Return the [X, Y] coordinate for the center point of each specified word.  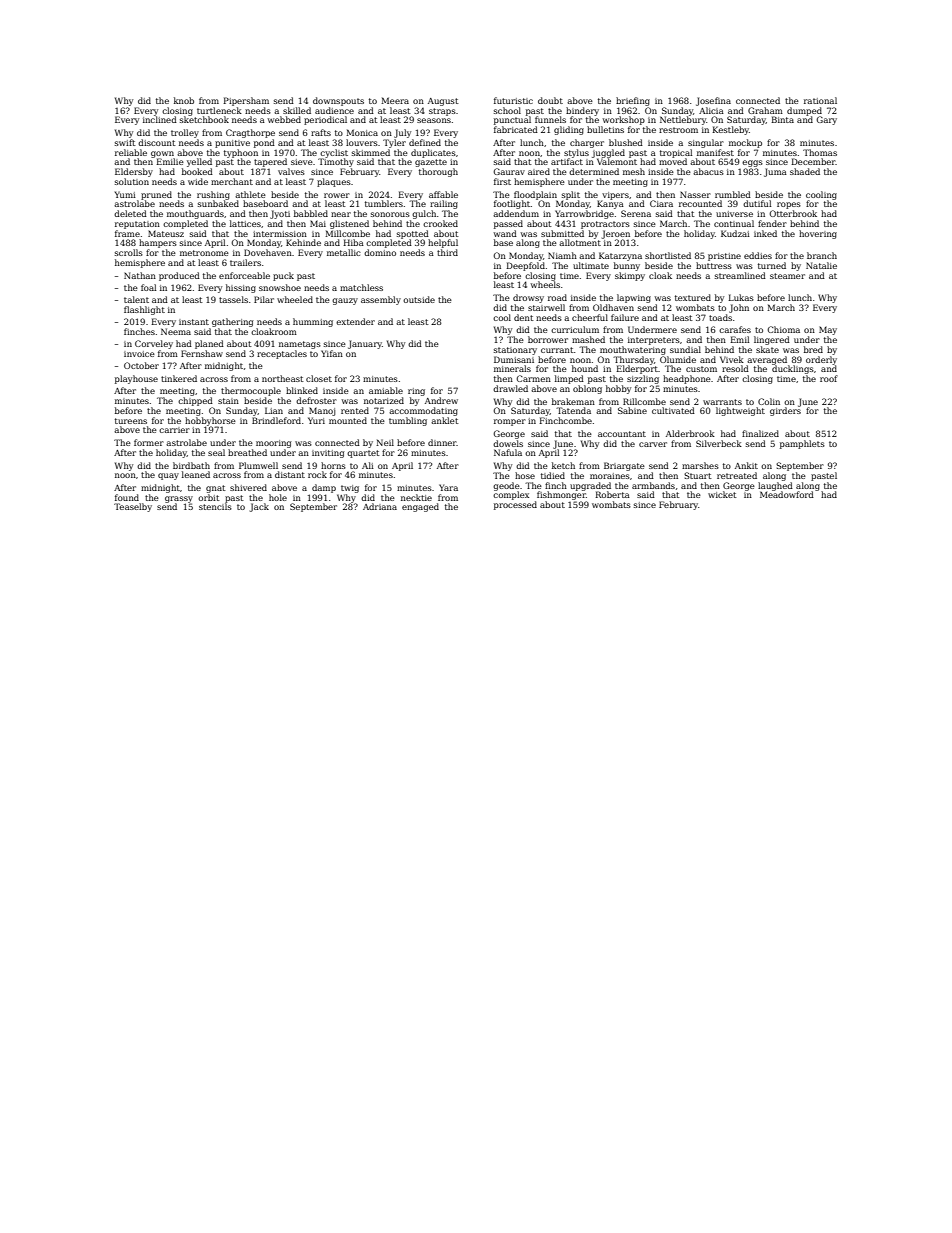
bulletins [605, 129]
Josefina [713, 101]
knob [184, 100]
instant [194, 322]
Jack [259, 507]
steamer [787, 276]
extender [355, 321]
